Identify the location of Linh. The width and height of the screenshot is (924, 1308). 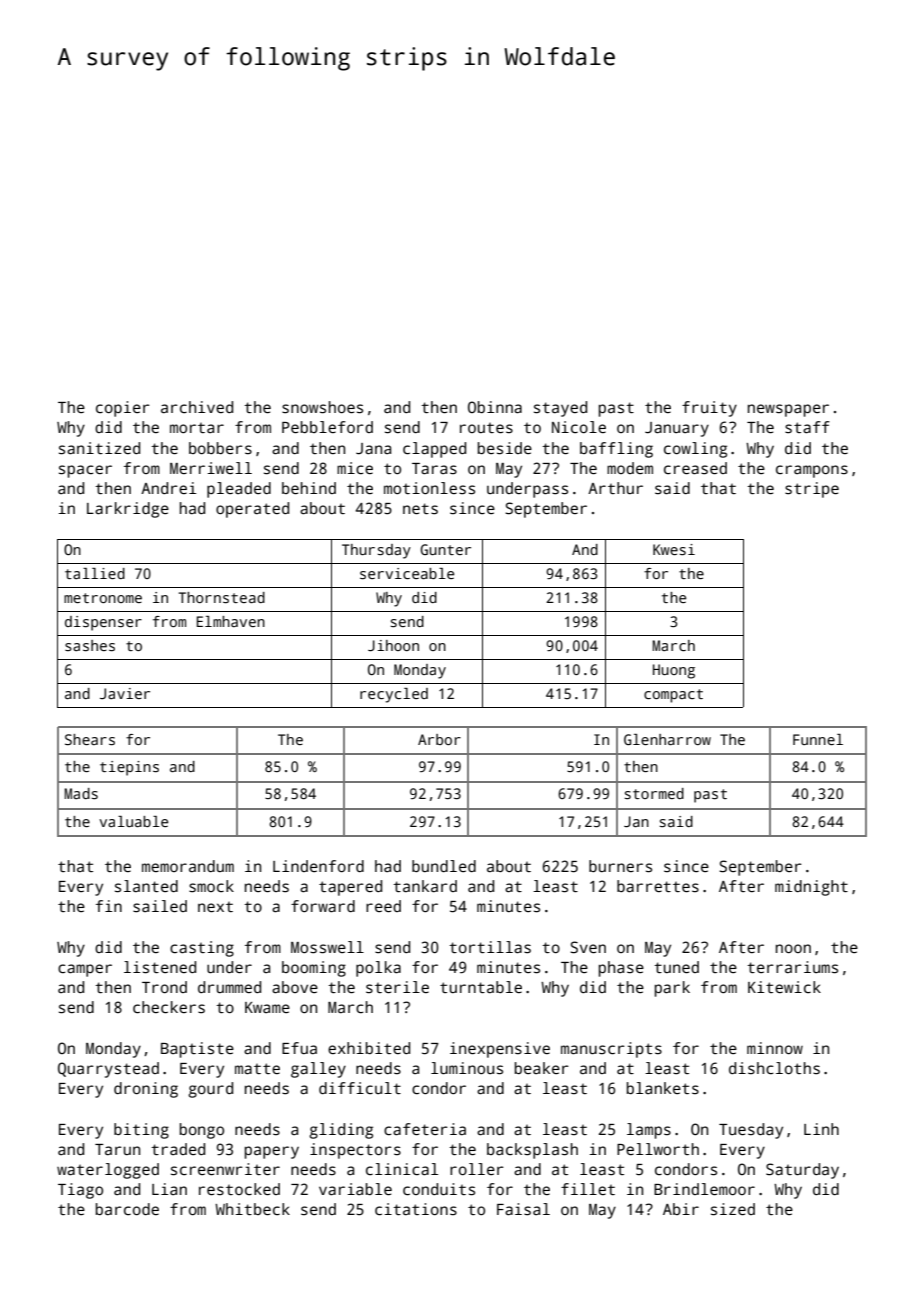
(821, 1129).
